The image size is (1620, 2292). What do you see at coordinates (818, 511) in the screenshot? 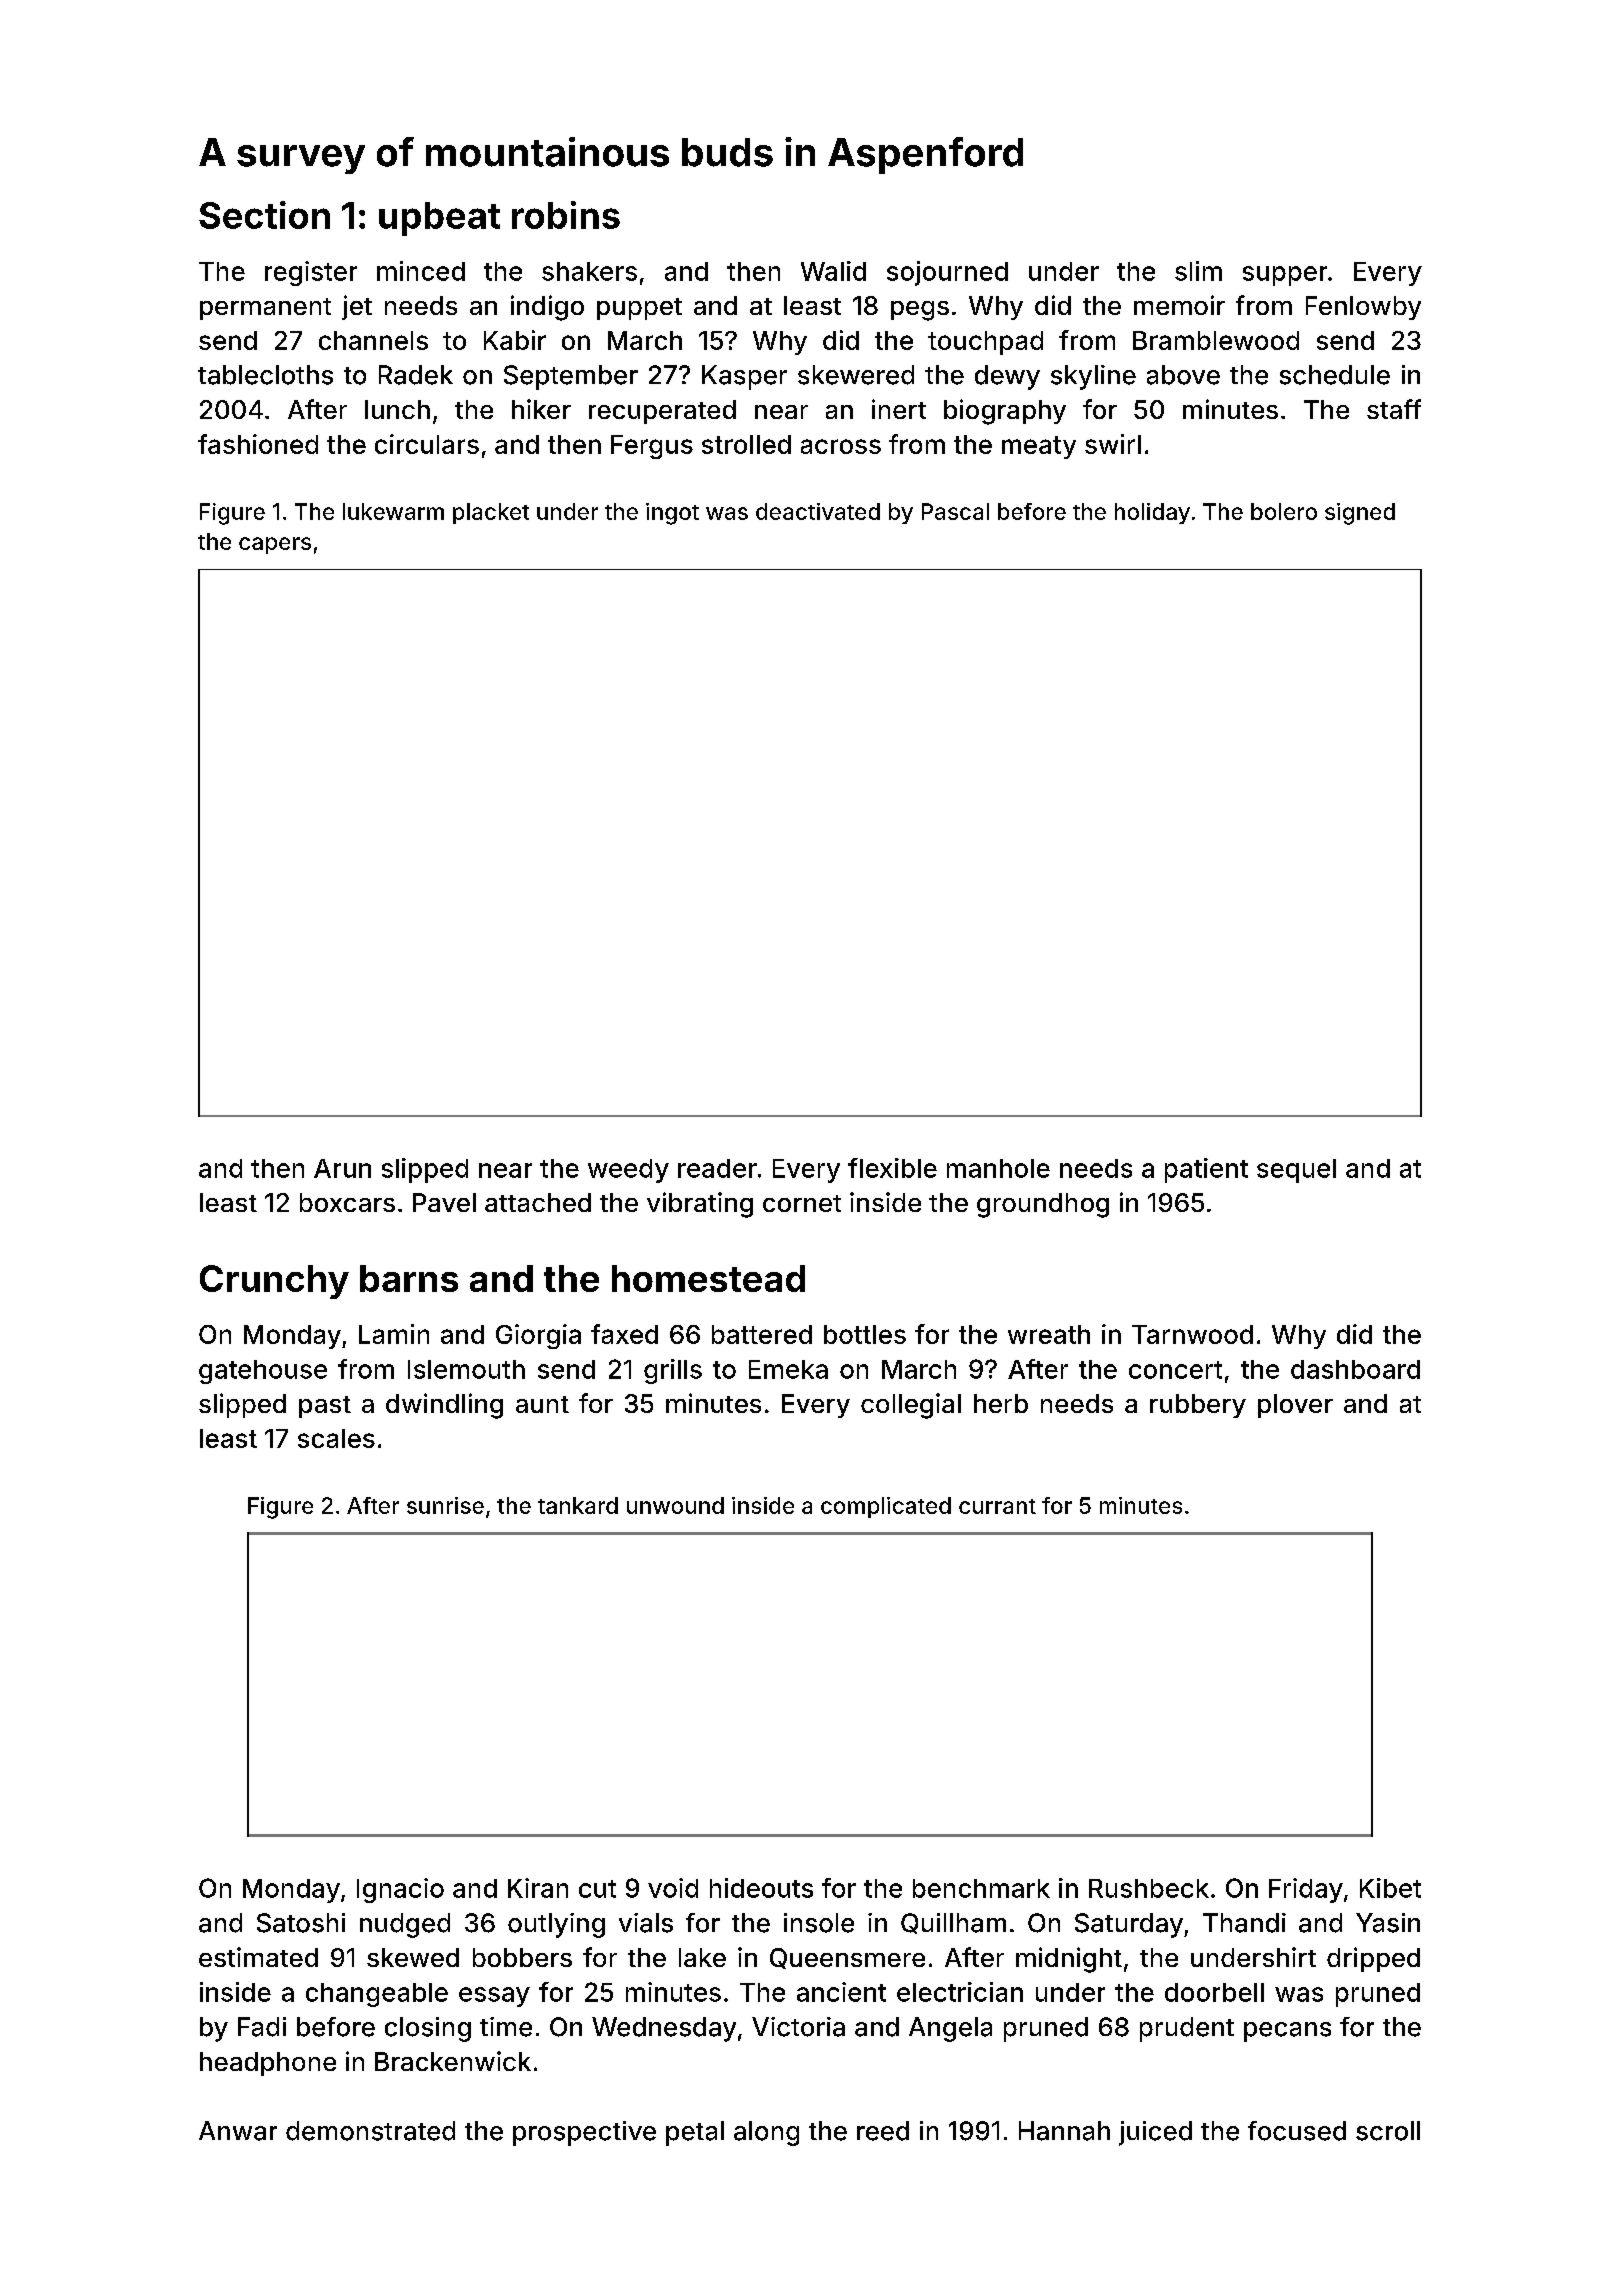
I see `deactivated` at bounding box center [818, 511].
